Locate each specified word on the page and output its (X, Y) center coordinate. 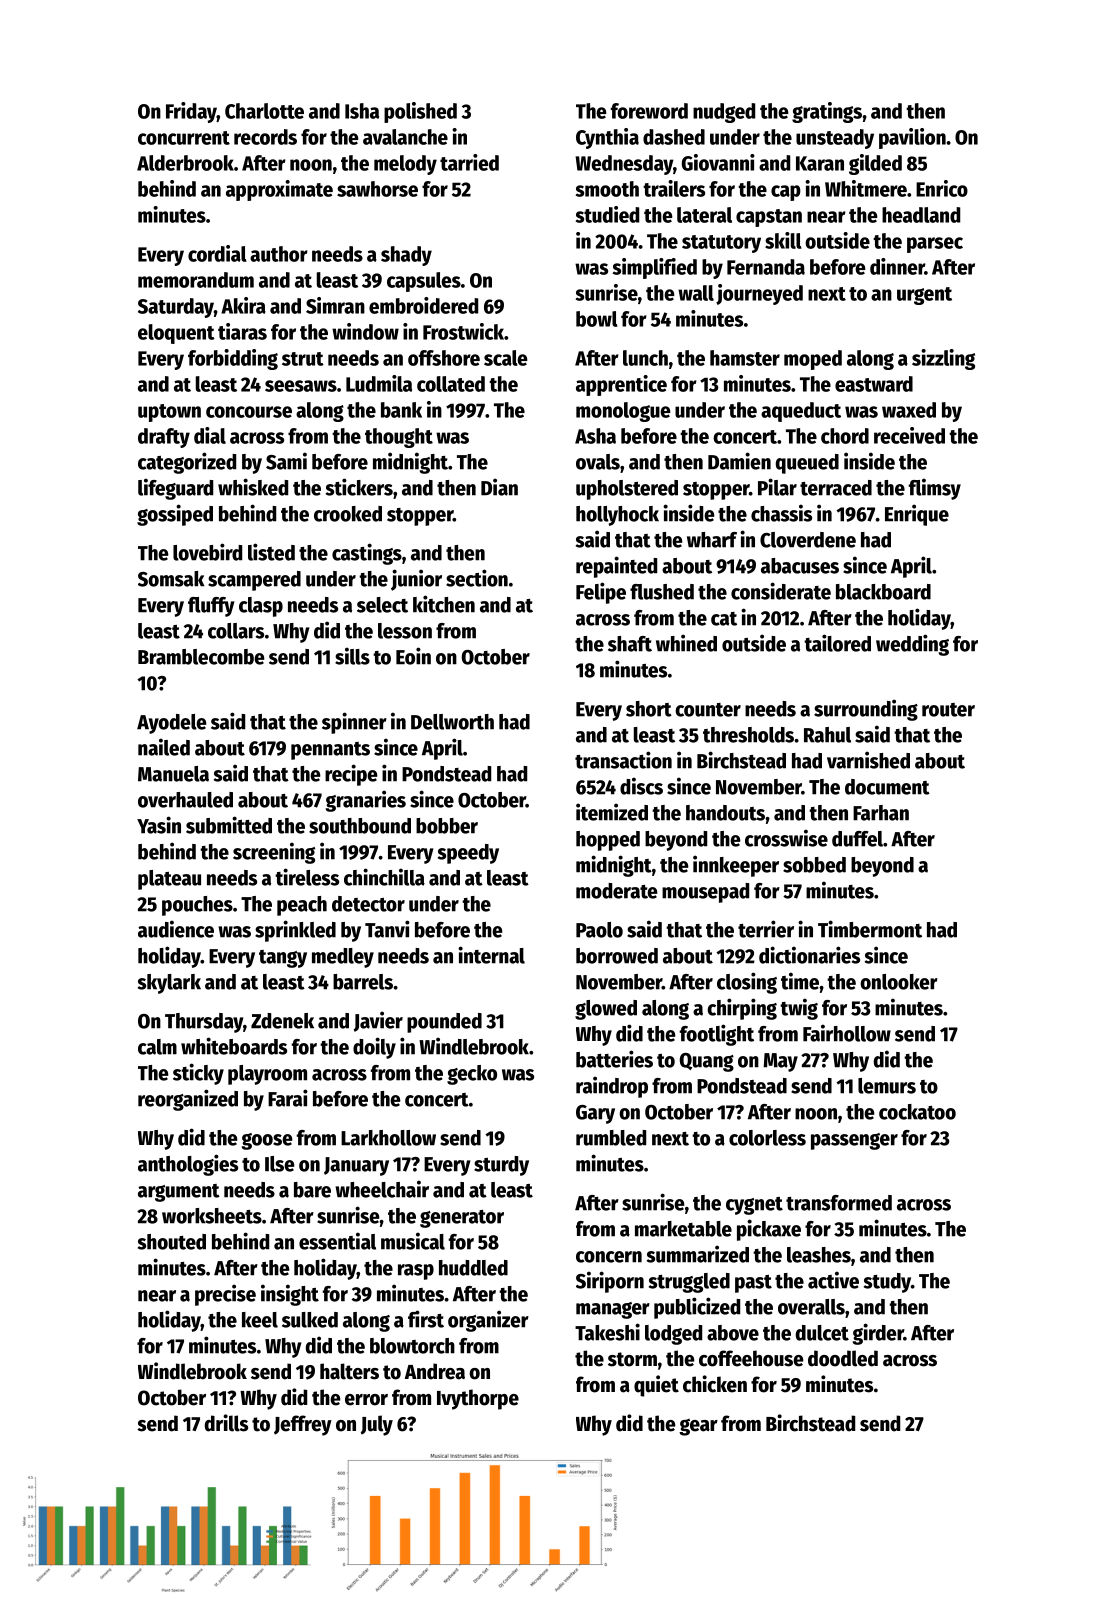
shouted (172, 1242)
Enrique (917, 515)
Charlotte (264, 111)
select (382, 605)
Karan (820, 163)
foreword (649, 111)
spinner (354, 723)
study (887, 1283)
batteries (614, 1059)
